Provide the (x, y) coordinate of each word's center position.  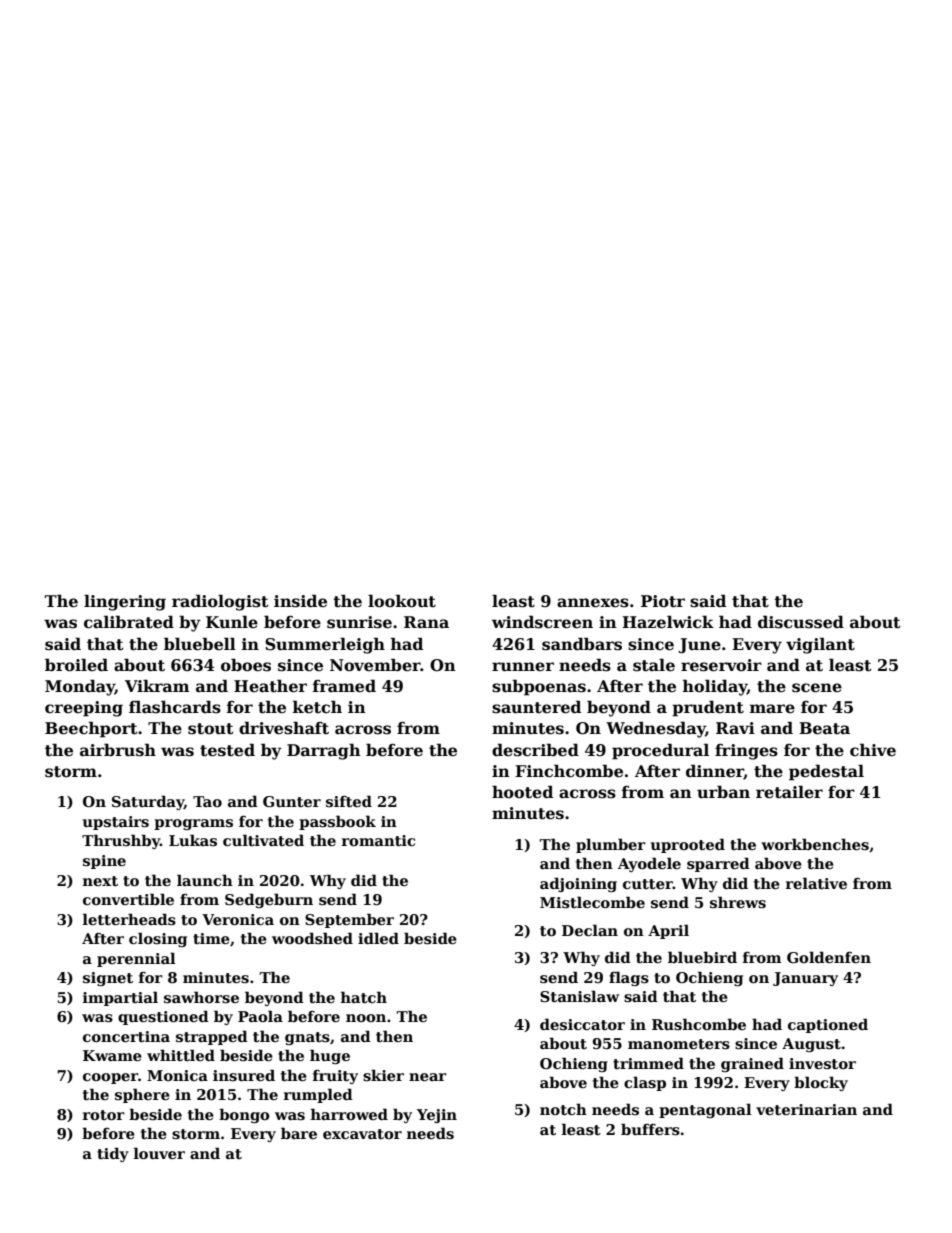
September (349, 920)
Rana (426, 622)
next (100, 881)
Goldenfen (829, 957)
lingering (125, 602)
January (805, 979)
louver (159, 1153)
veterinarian (806, 1109)
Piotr (663, 601)
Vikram (157, 685)
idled (378, 938)
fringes (746, 752)
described (535, 750)
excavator (362, 1134)
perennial (136, 959)
